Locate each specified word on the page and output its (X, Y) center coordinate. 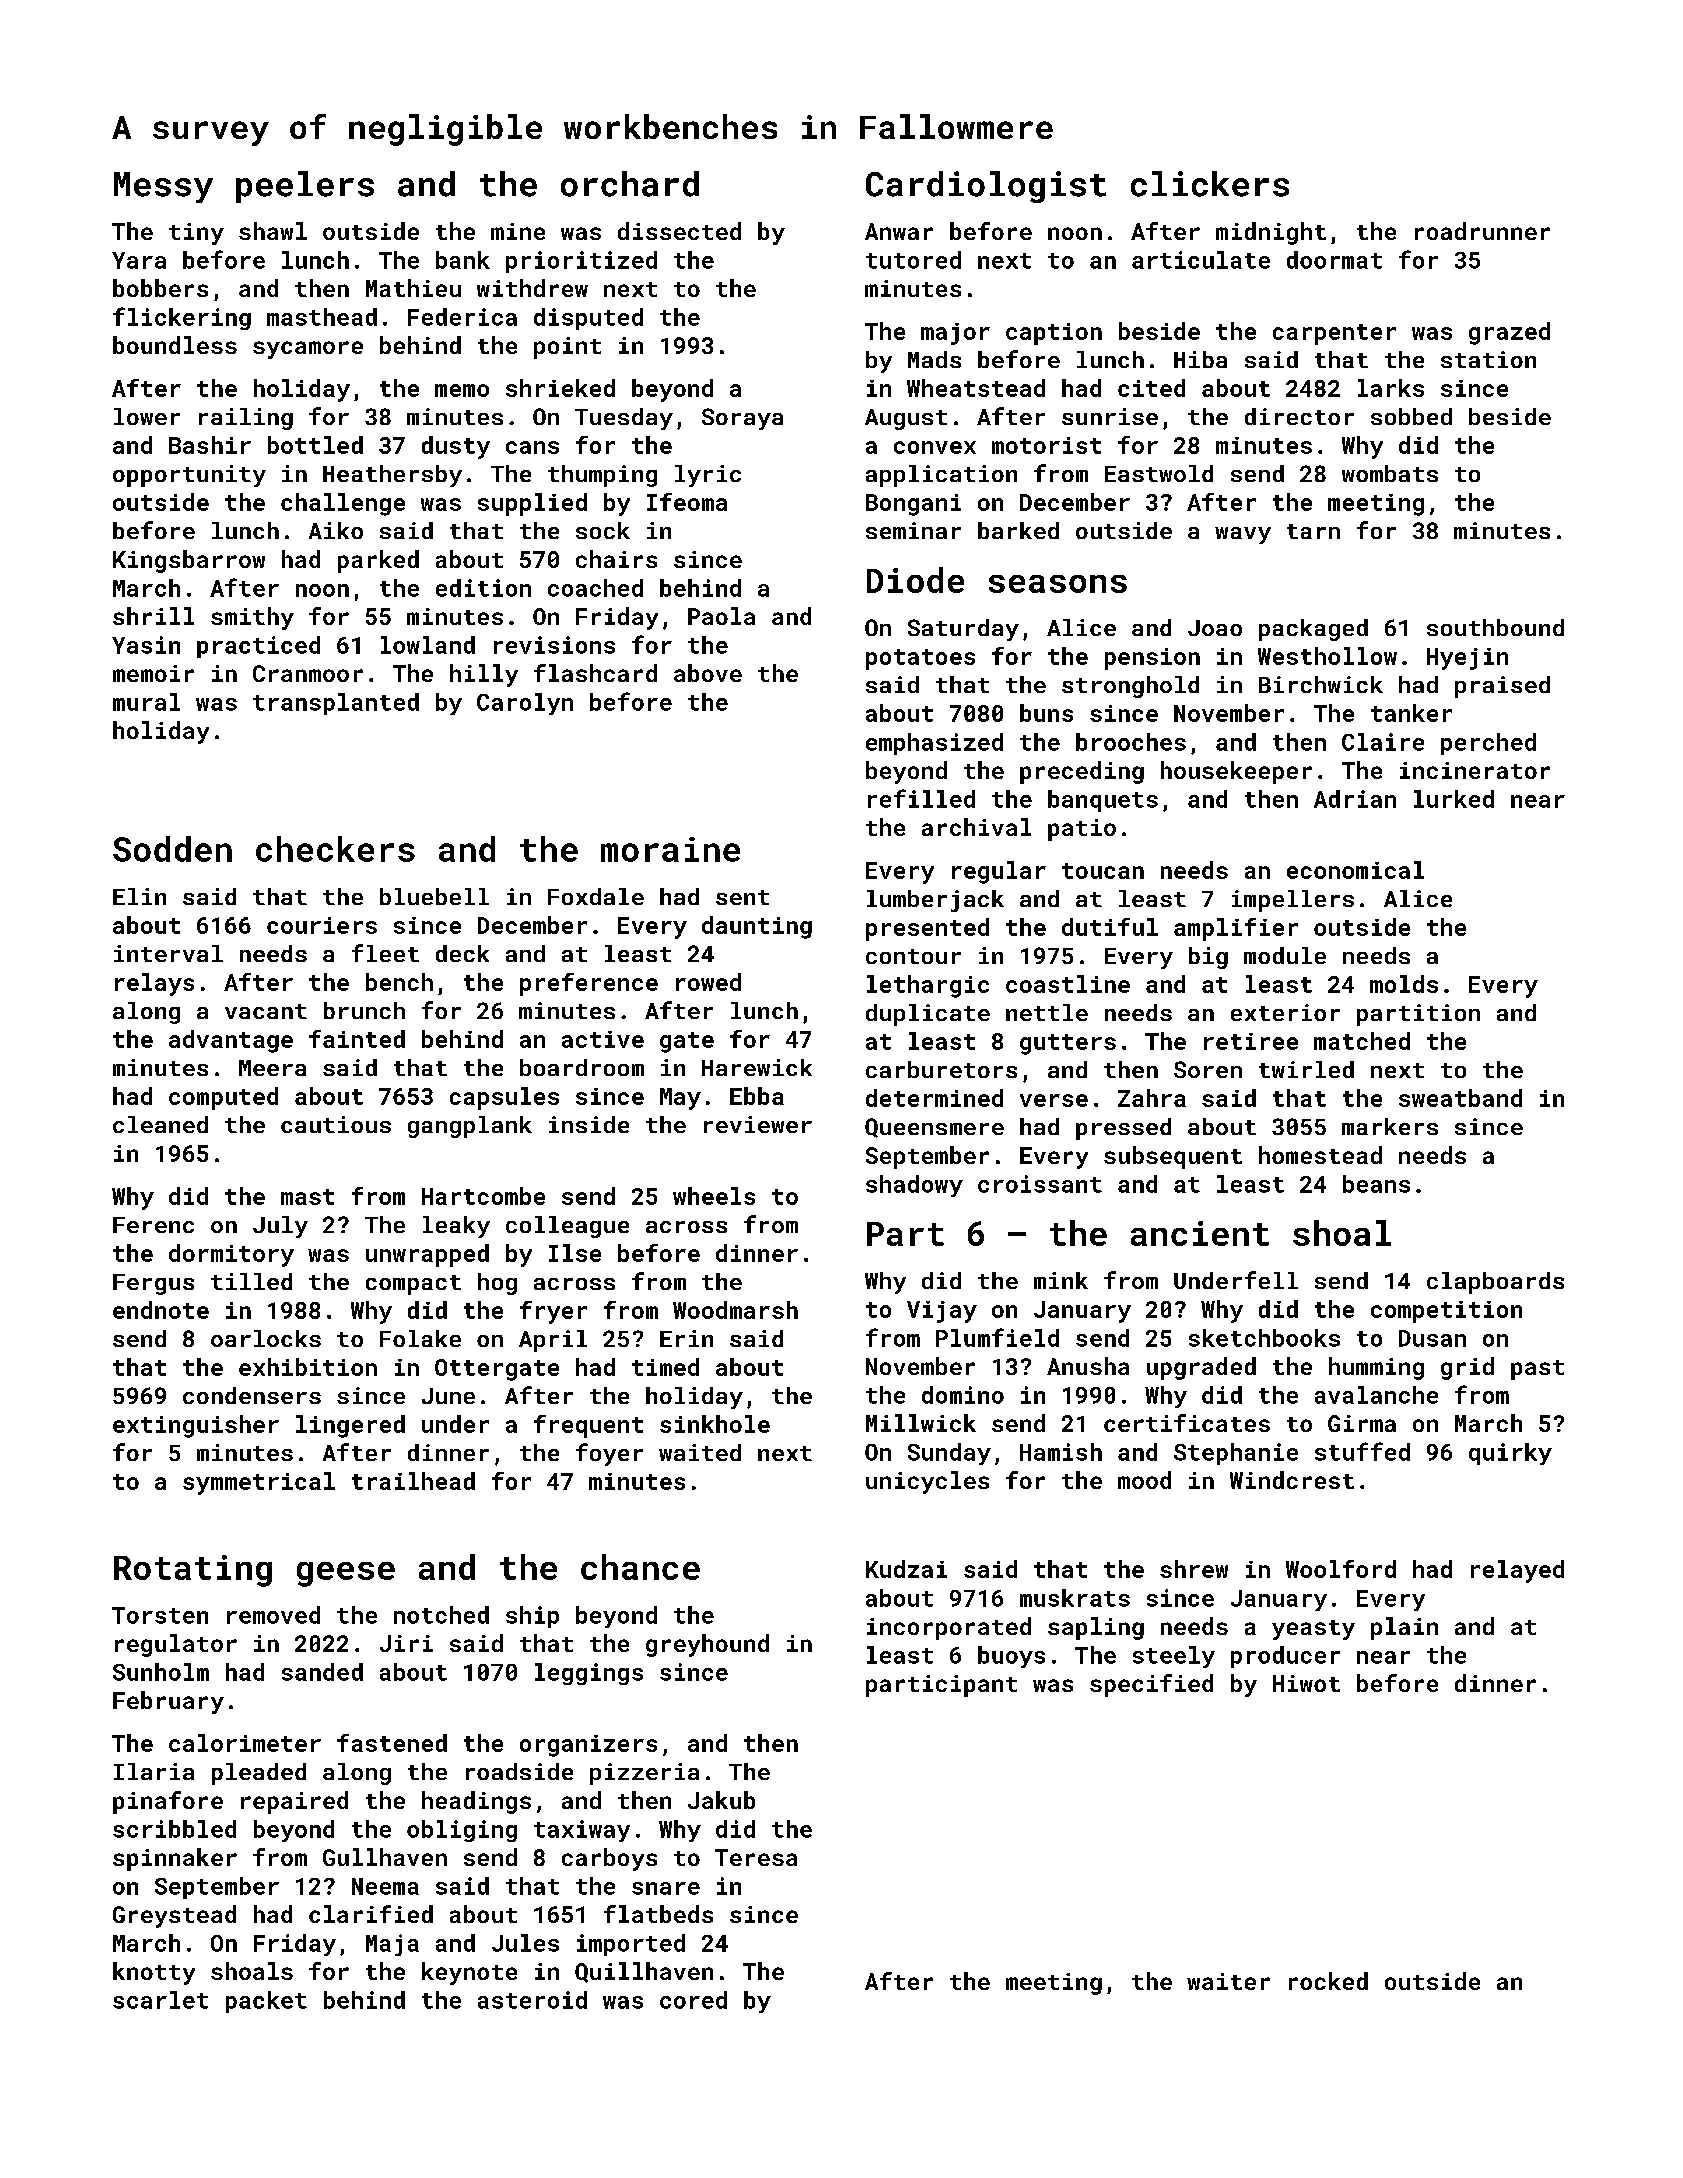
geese (346, 1574)
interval (168, 953)
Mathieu (413, 288)
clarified (371, 1914)
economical (1355, 870)
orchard (630, 184)
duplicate (928, 1015)
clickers (1210, 184)
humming (1376, 1368)
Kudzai (906, 1569)
